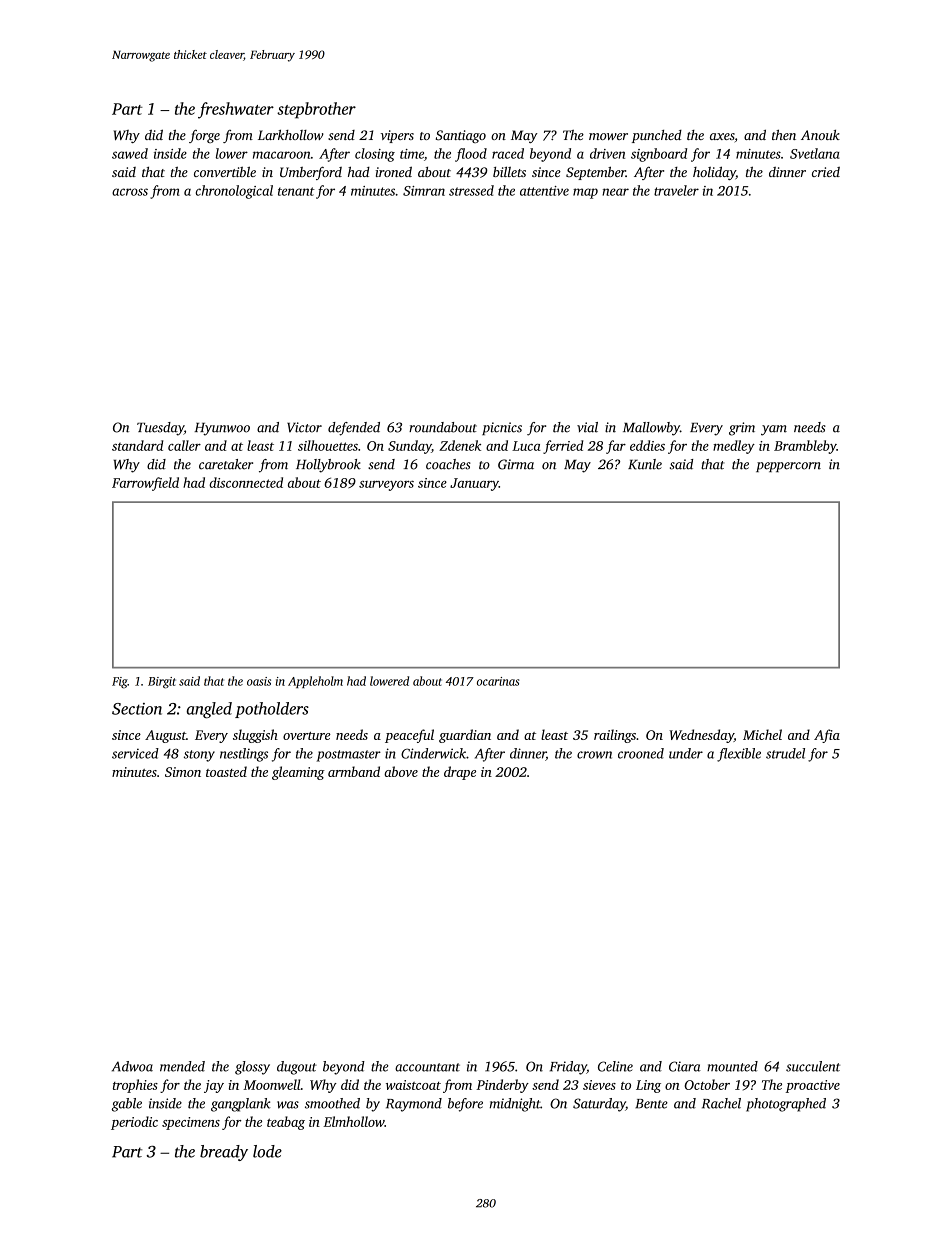  I want to click on mower, so click(608, 136).
